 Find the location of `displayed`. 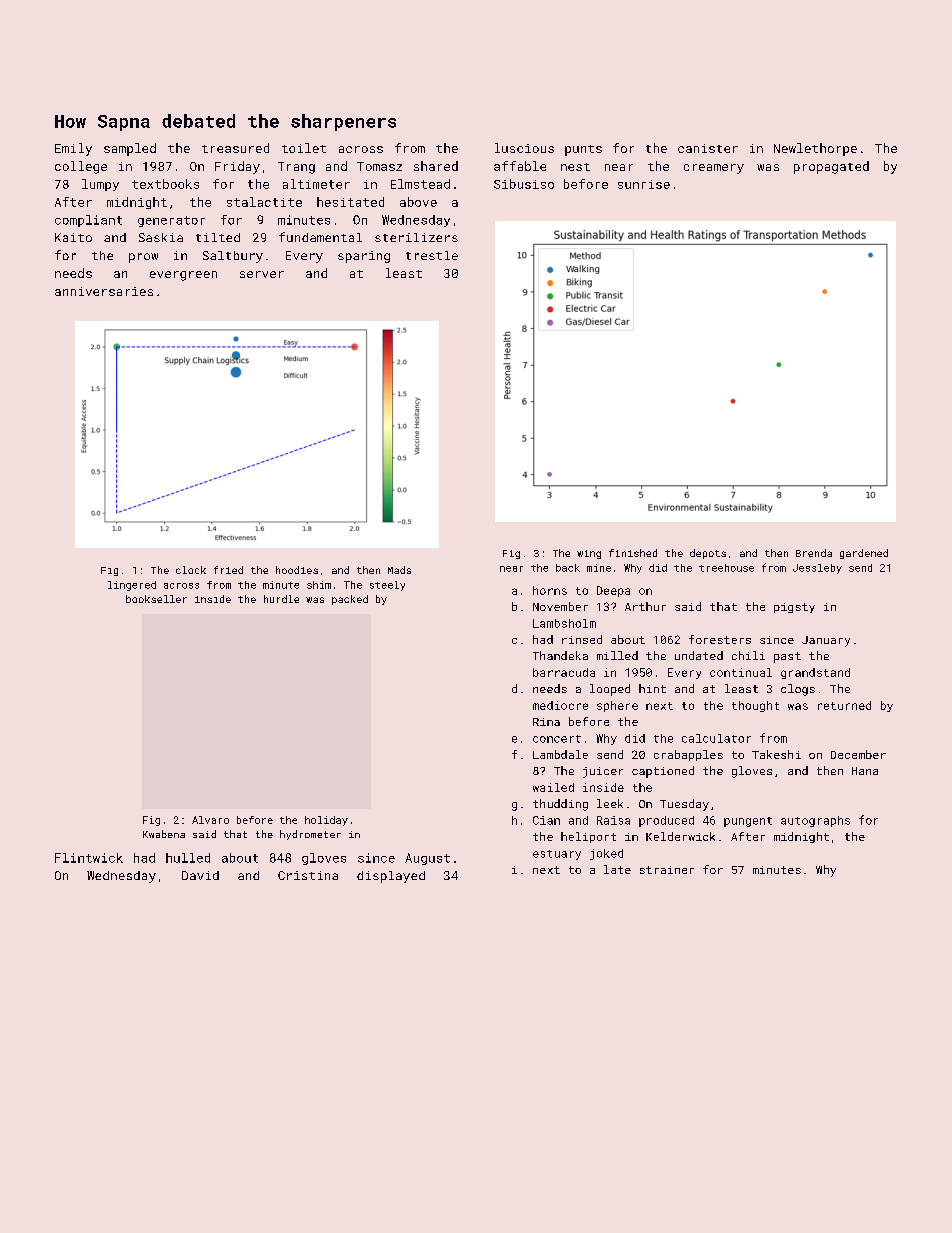

displayed is located at coordinates (391, 877).
